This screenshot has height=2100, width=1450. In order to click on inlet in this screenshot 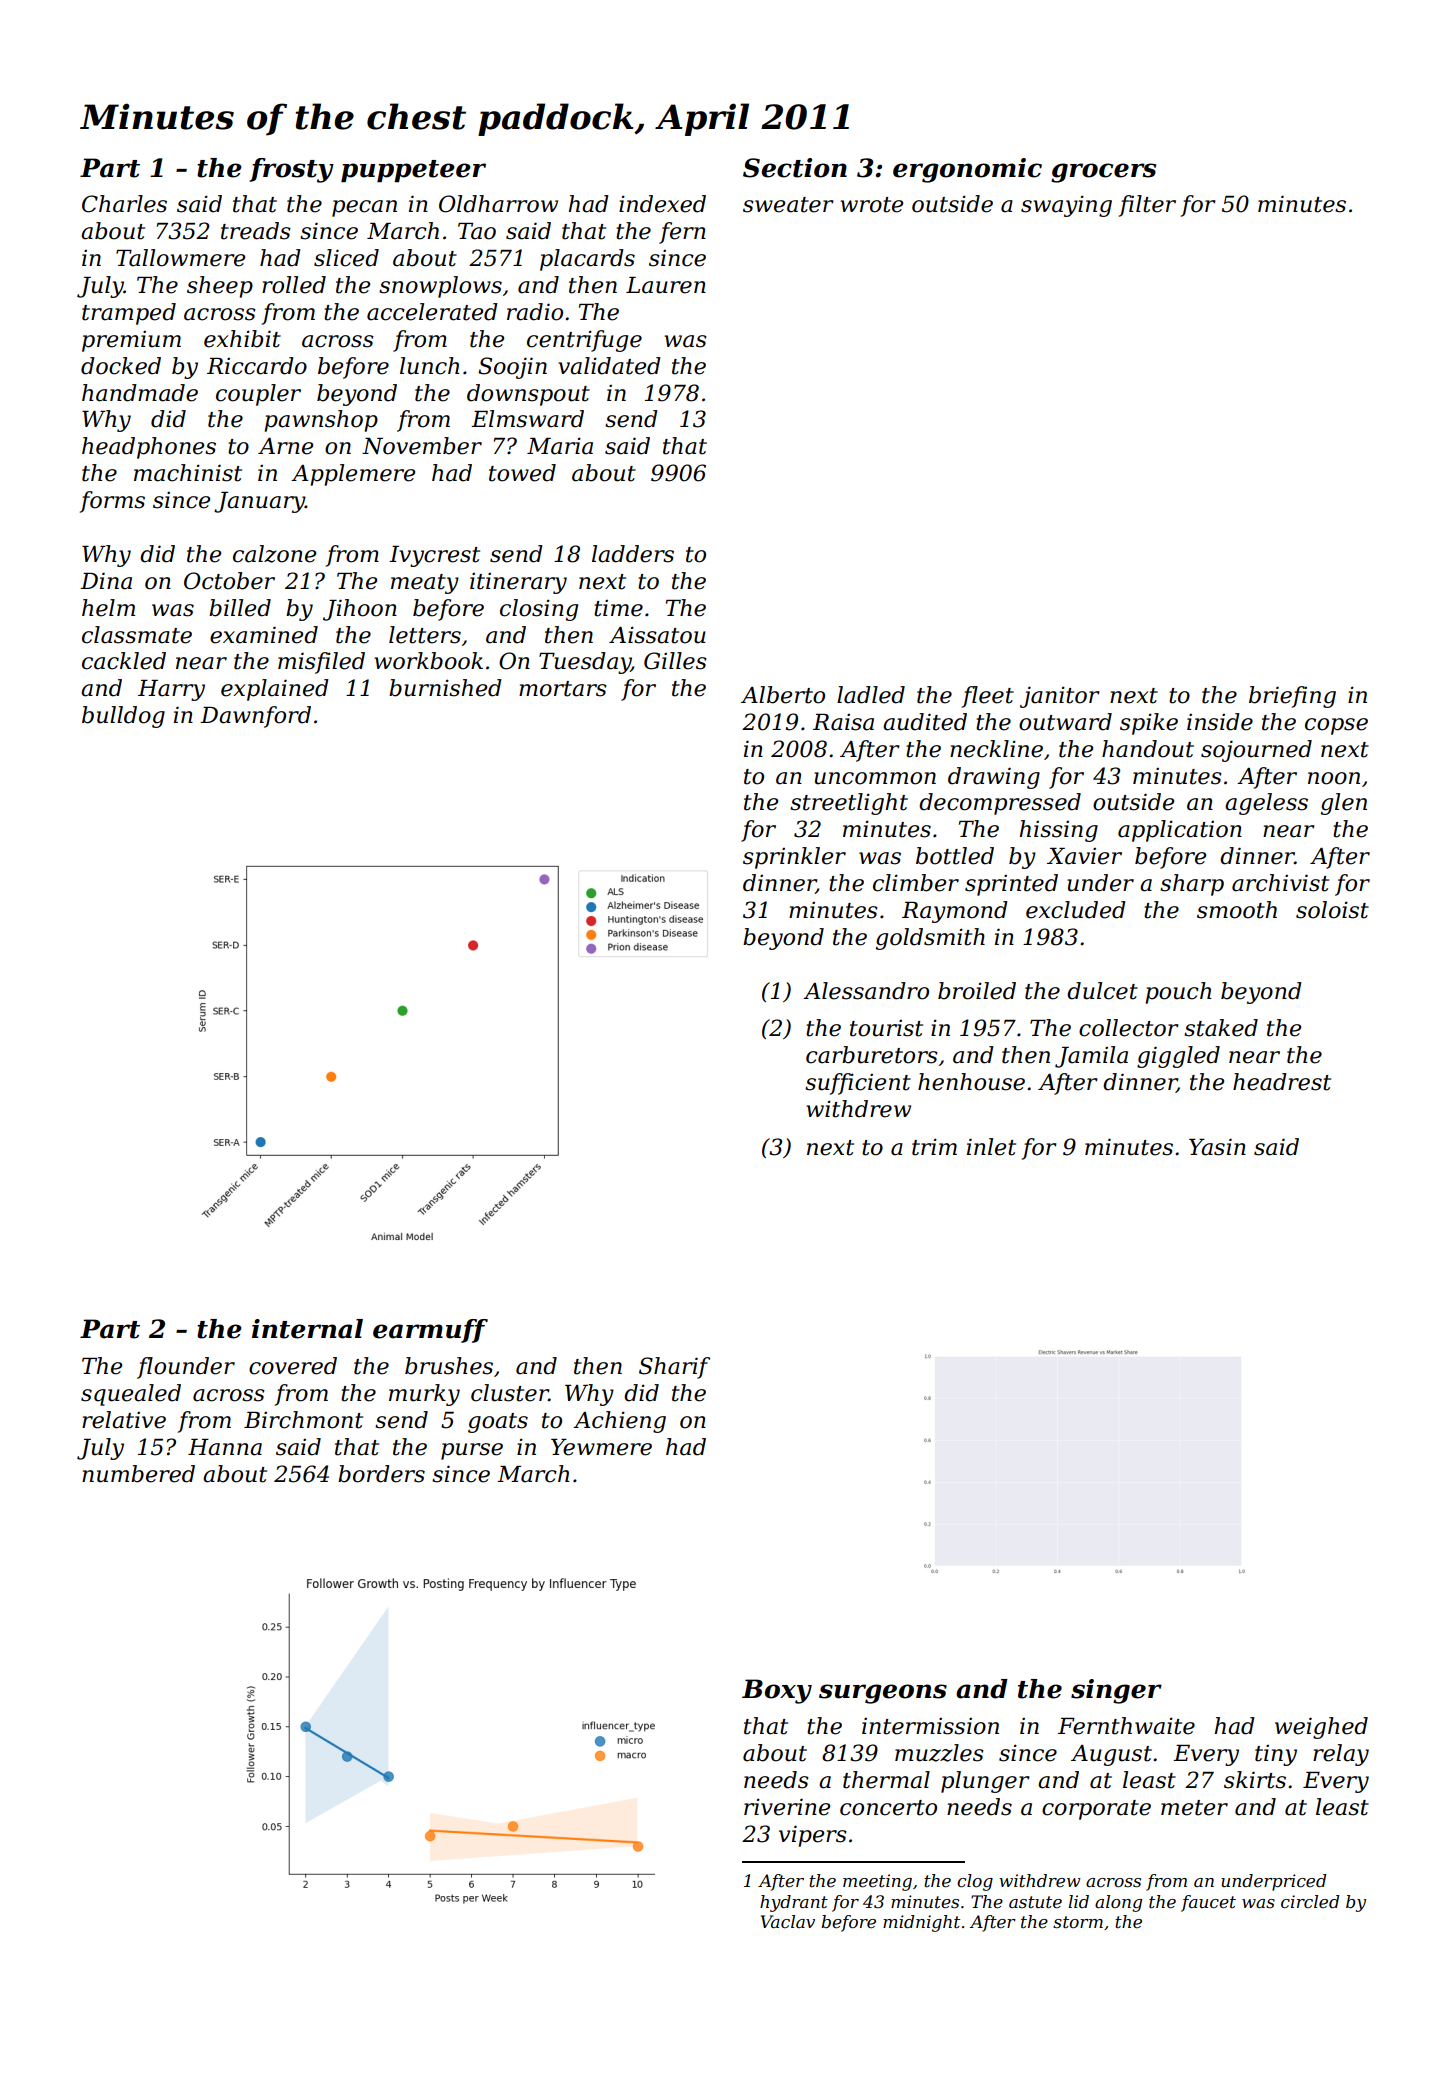, I will do `click(991, 1147)`.
